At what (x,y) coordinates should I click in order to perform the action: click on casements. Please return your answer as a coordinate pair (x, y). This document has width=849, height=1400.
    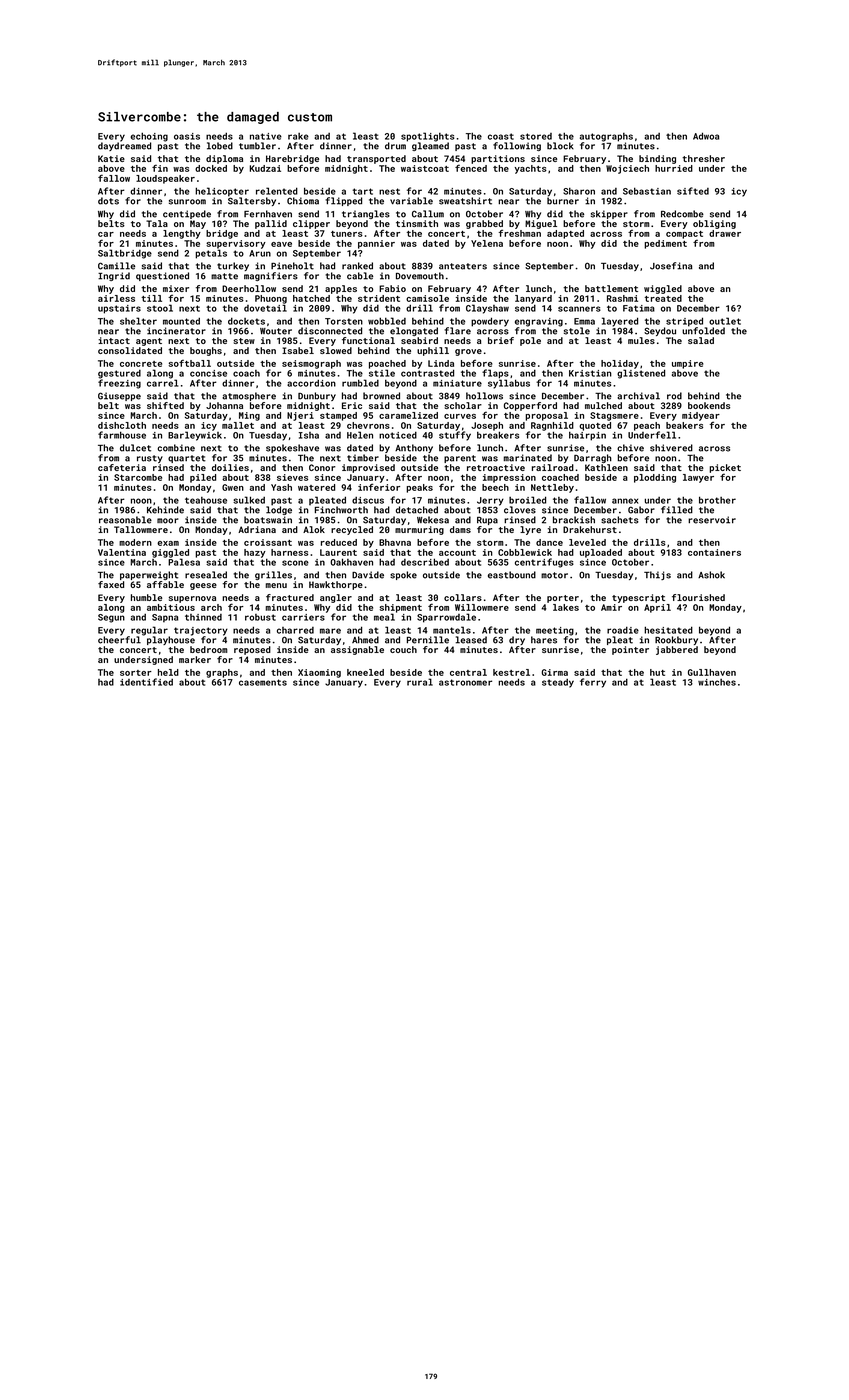
    Looking at the image, I should click on (263, 682).
